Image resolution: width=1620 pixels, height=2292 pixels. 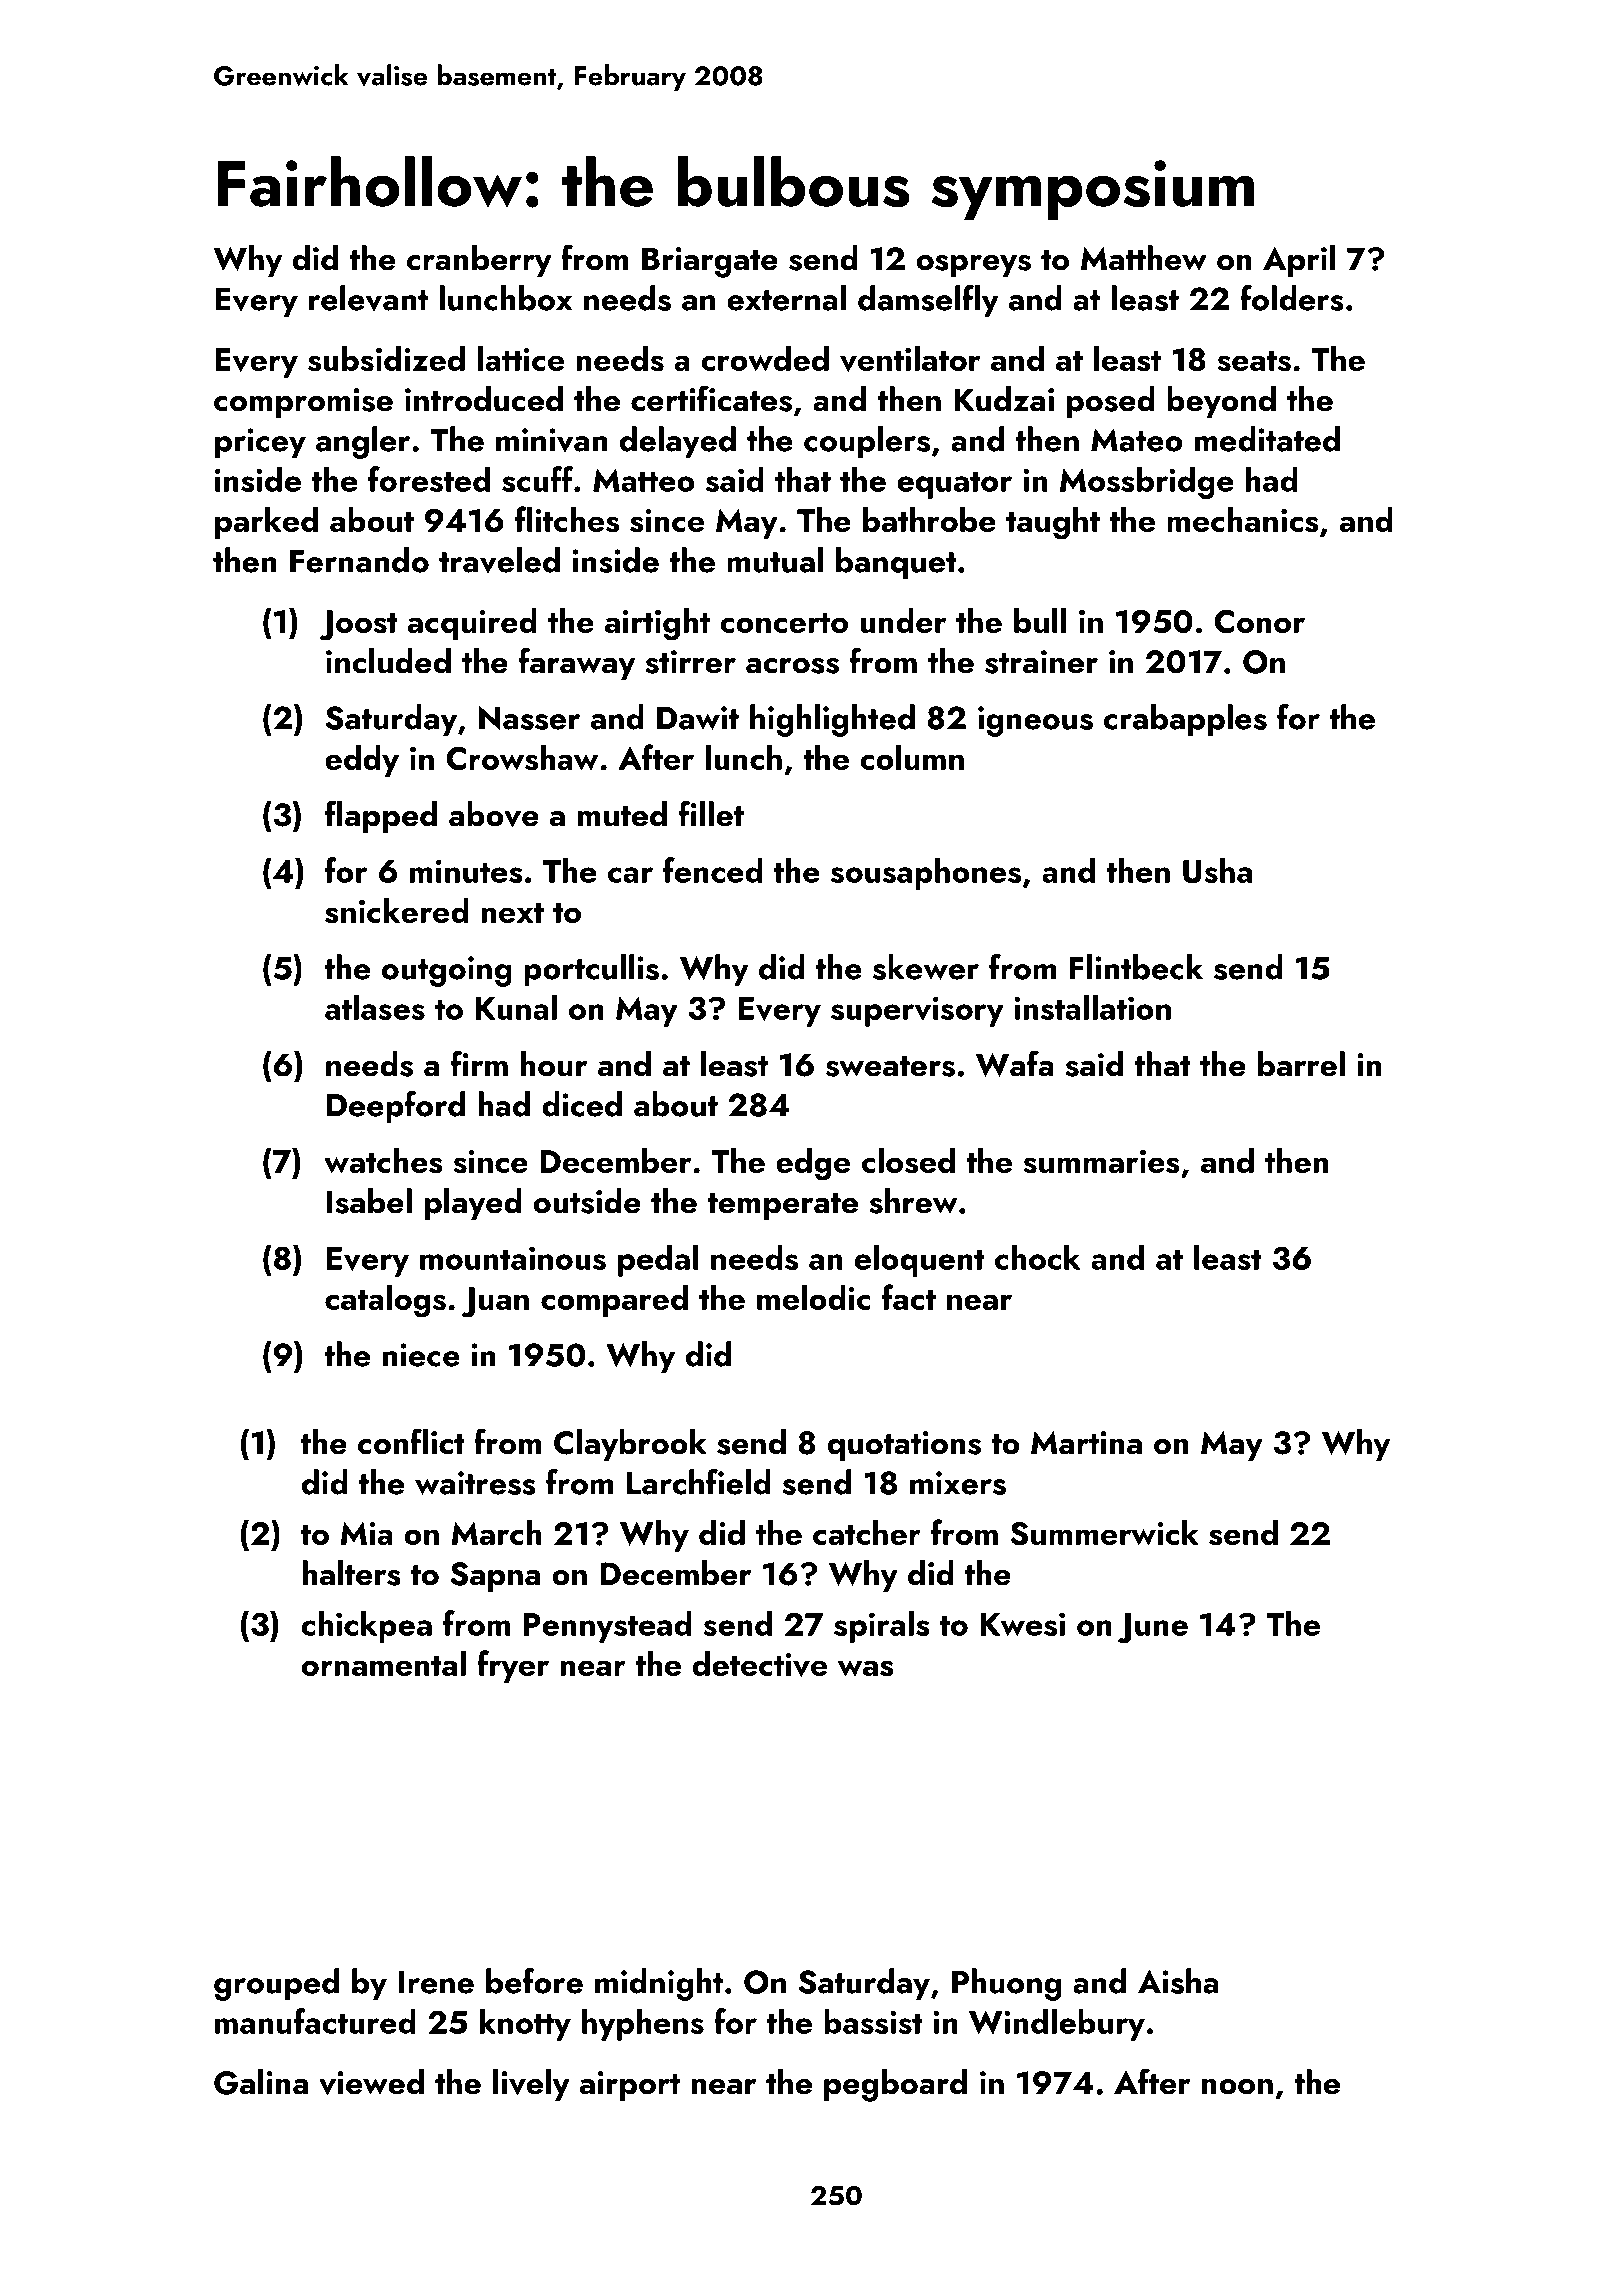 I want to click on viewed, so click(x=371, y=2082).
